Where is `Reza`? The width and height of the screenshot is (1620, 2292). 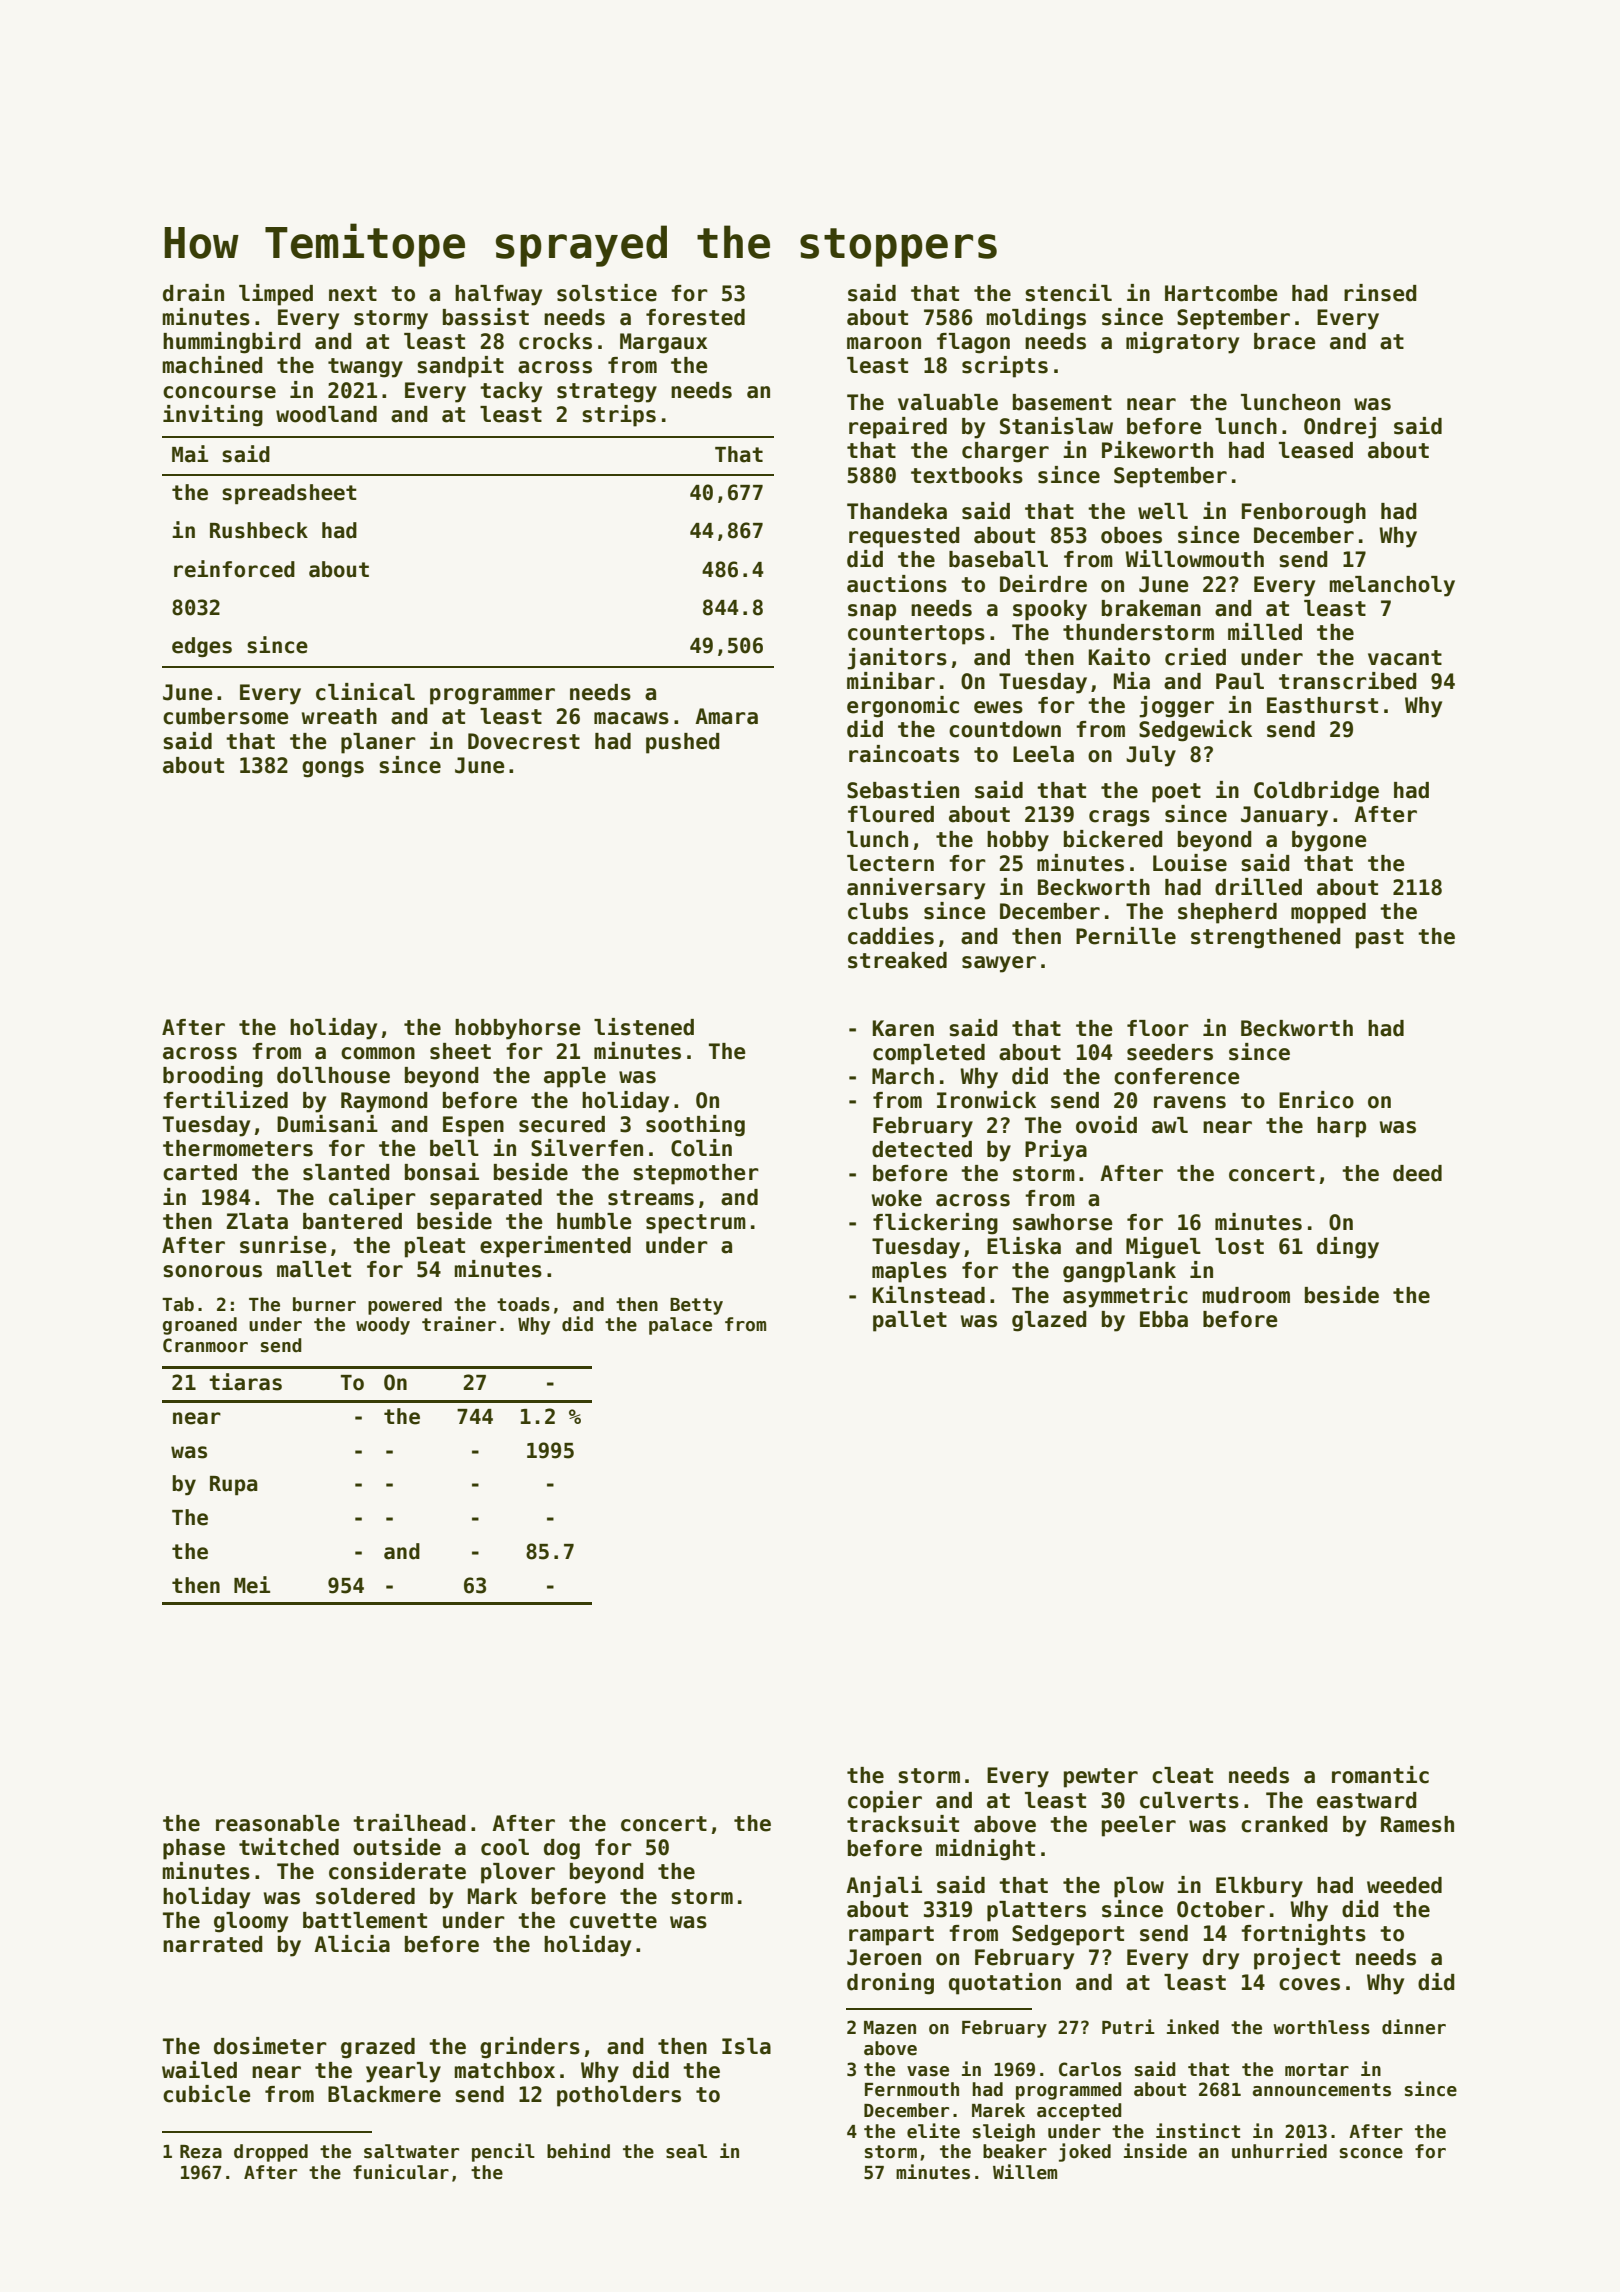 Reza is located at coordinates (201, 2152).
